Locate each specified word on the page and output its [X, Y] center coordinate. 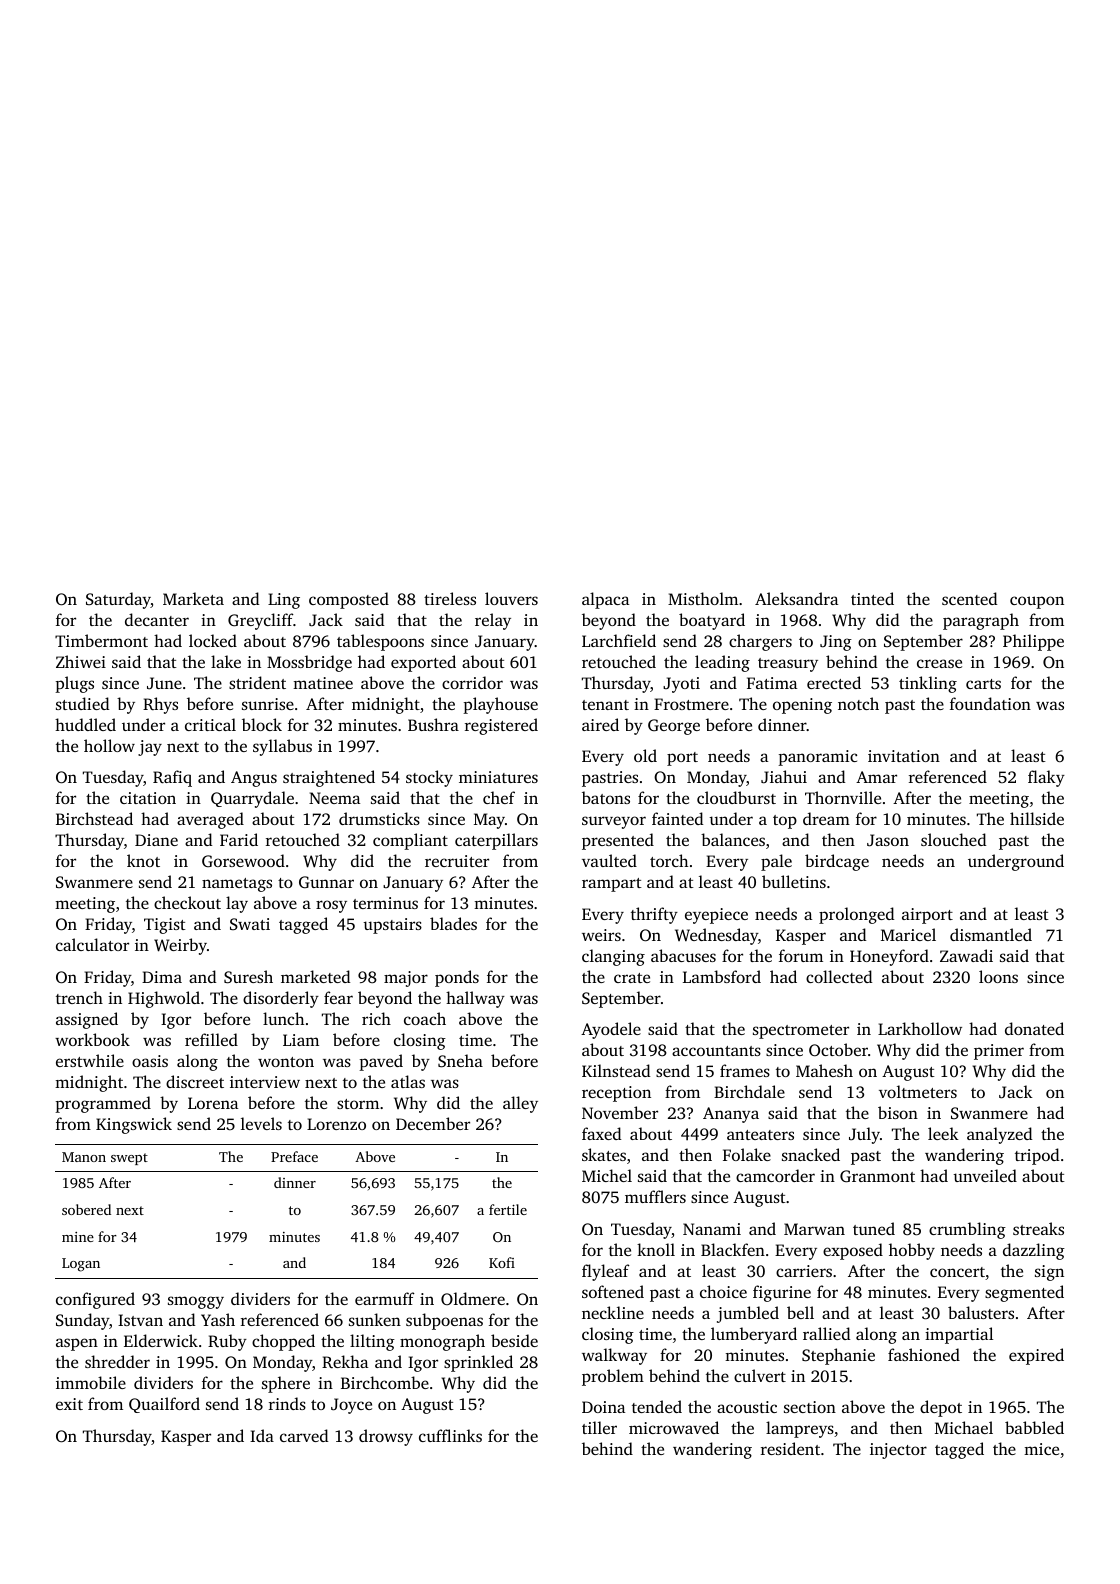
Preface [294, 1156]
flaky [1046, 778]
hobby [912, 1251]
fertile [508, 1209]
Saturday [118, 600]
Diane [156, 840]
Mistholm [703, 598]
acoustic [747, 1407]
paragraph [981, 621]
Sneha [460, 1061]
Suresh [248, 977]
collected [839, 976]
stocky [429, 778]
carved [304, 1435]
